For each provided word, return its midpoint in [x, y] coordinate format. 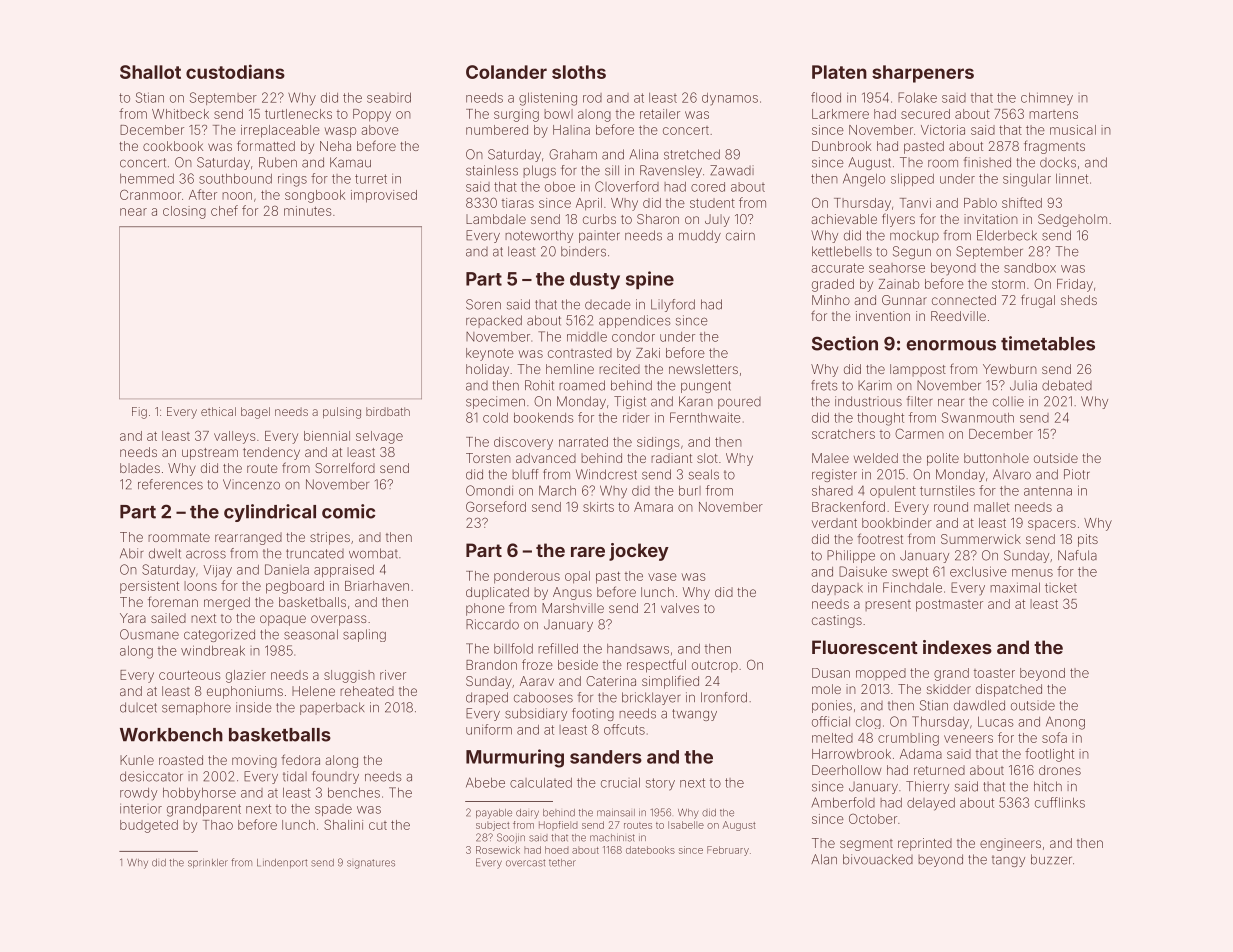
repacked [494, 321]
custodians [235, 71]
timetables [1048, 343]
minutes [307, 211]
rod [592, 98]
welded [876, 458]
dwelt [165, 553]
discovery [523, 443]
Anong [1065, 723]
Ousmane [149, 634]
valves [680, 608]
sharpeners [923, 74]
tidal [295, 776]
